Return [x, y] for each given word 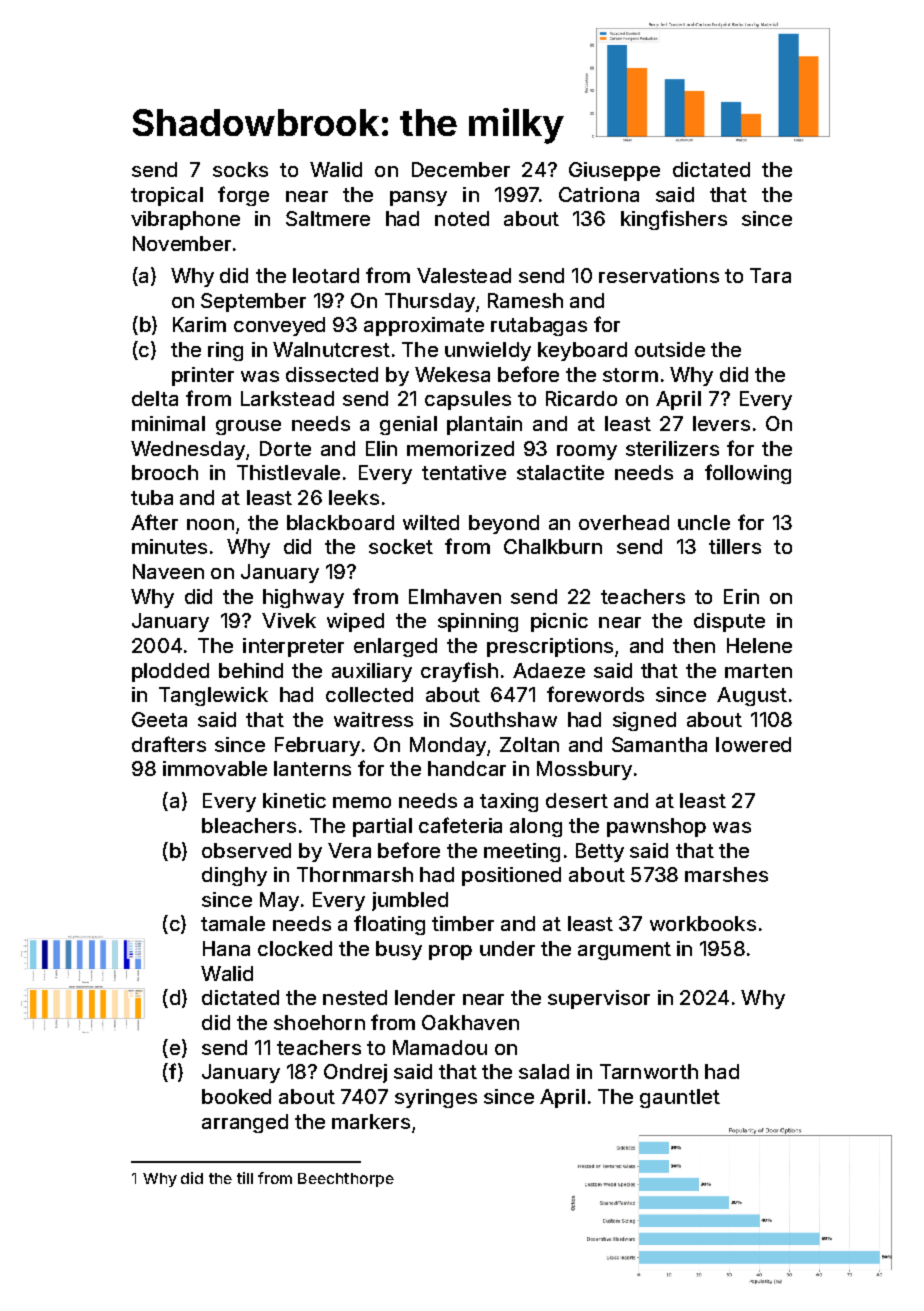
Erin [741, 596]
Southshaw [503, 719]
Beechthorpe [346, 1180]
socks [240, 169]
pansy [418, 198]
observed [246, 850]
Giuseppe [614, 171]
